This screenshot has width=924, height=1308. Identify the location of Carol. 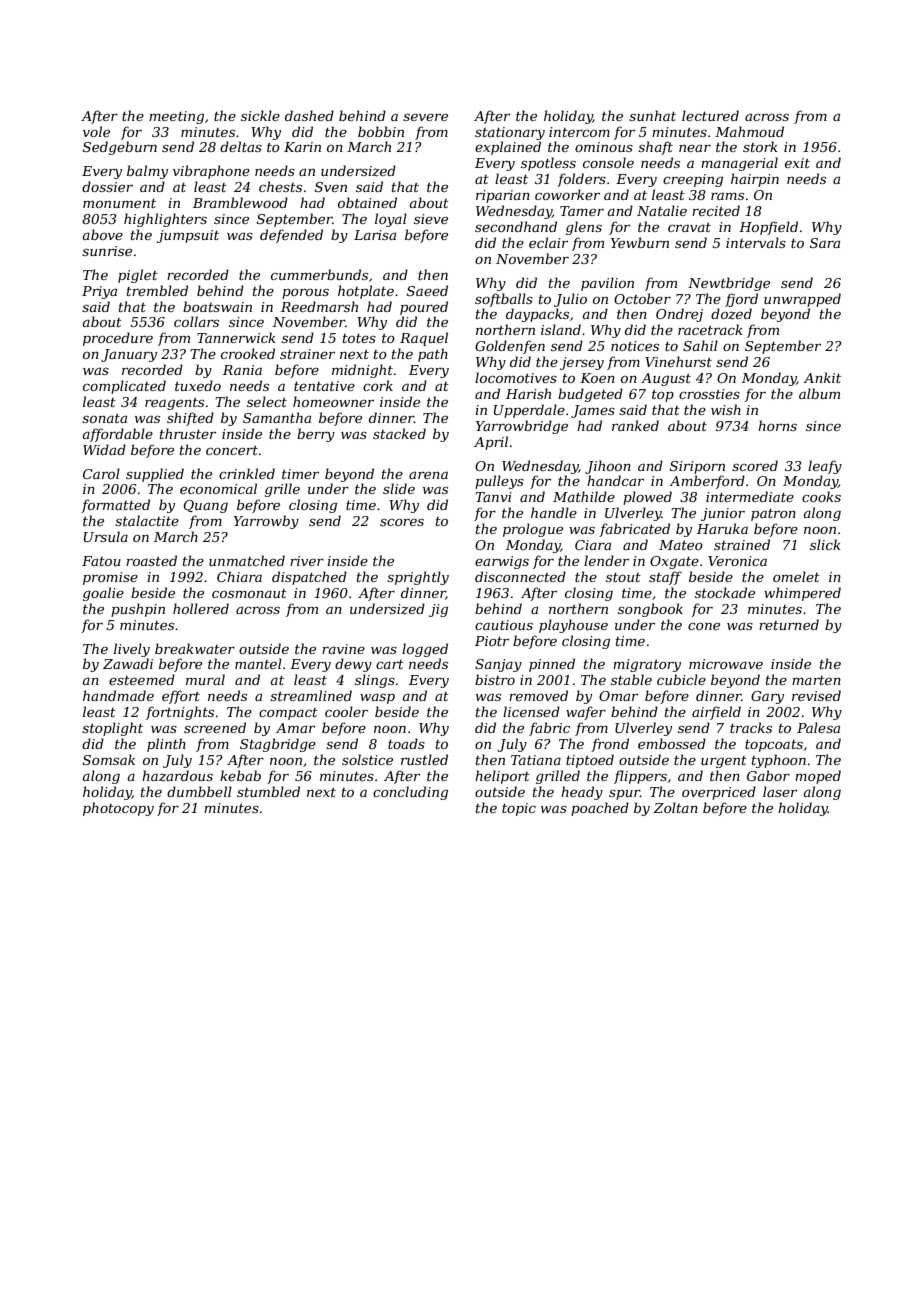
(101, 473).
